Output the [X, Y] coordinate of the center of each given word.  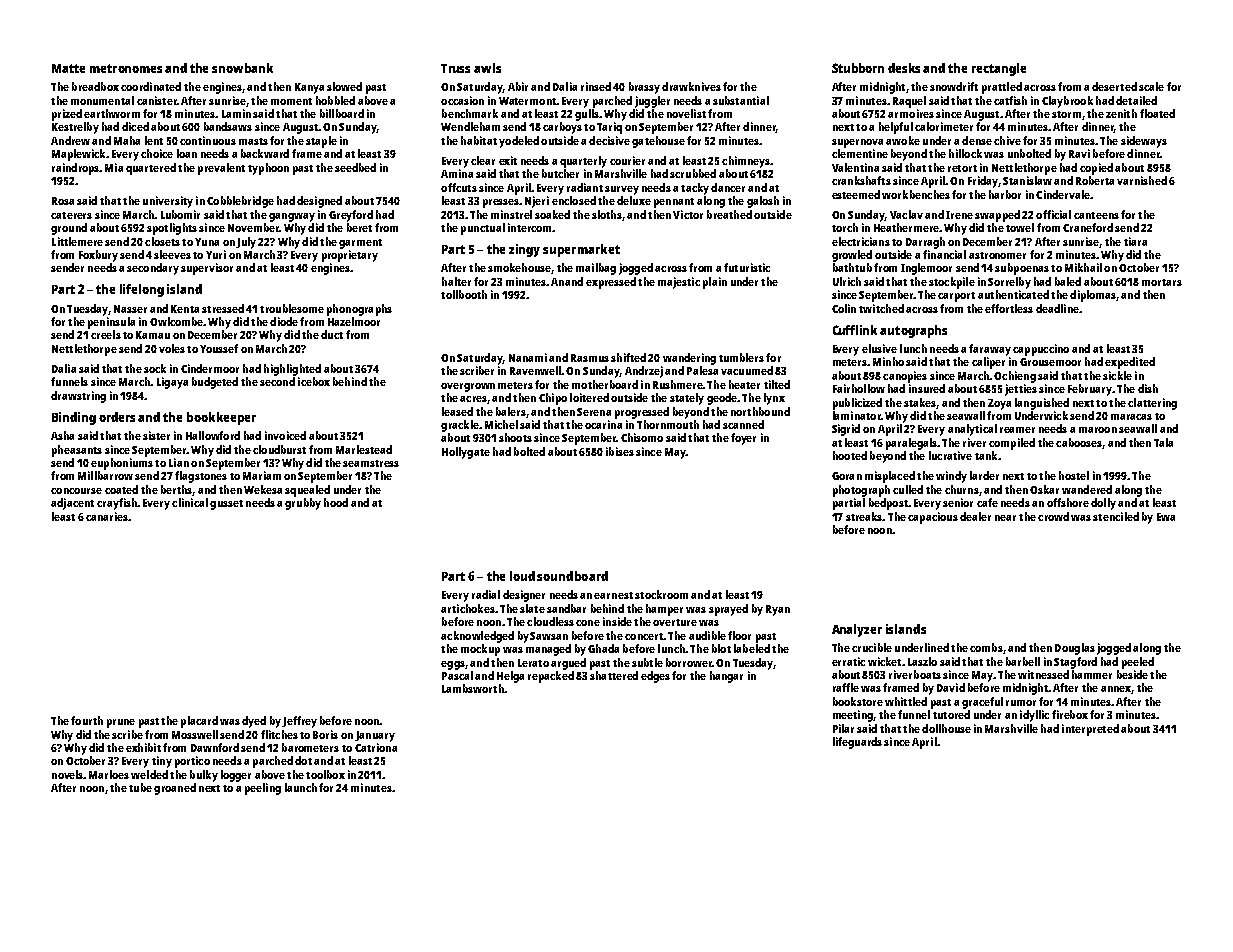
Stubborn [858, 68]
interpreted [1090, 730]
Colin [844, 308]
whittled [906, 701]
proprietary [350, 256]
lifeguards [857, 743]
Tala [1163, 442]
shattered [614, 675]
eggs [453, 665]
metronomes [126, 68]
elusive [879, 348]
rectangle [999, 69]
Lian [179, 462]
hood [336, 502]
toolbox [325, 774]
